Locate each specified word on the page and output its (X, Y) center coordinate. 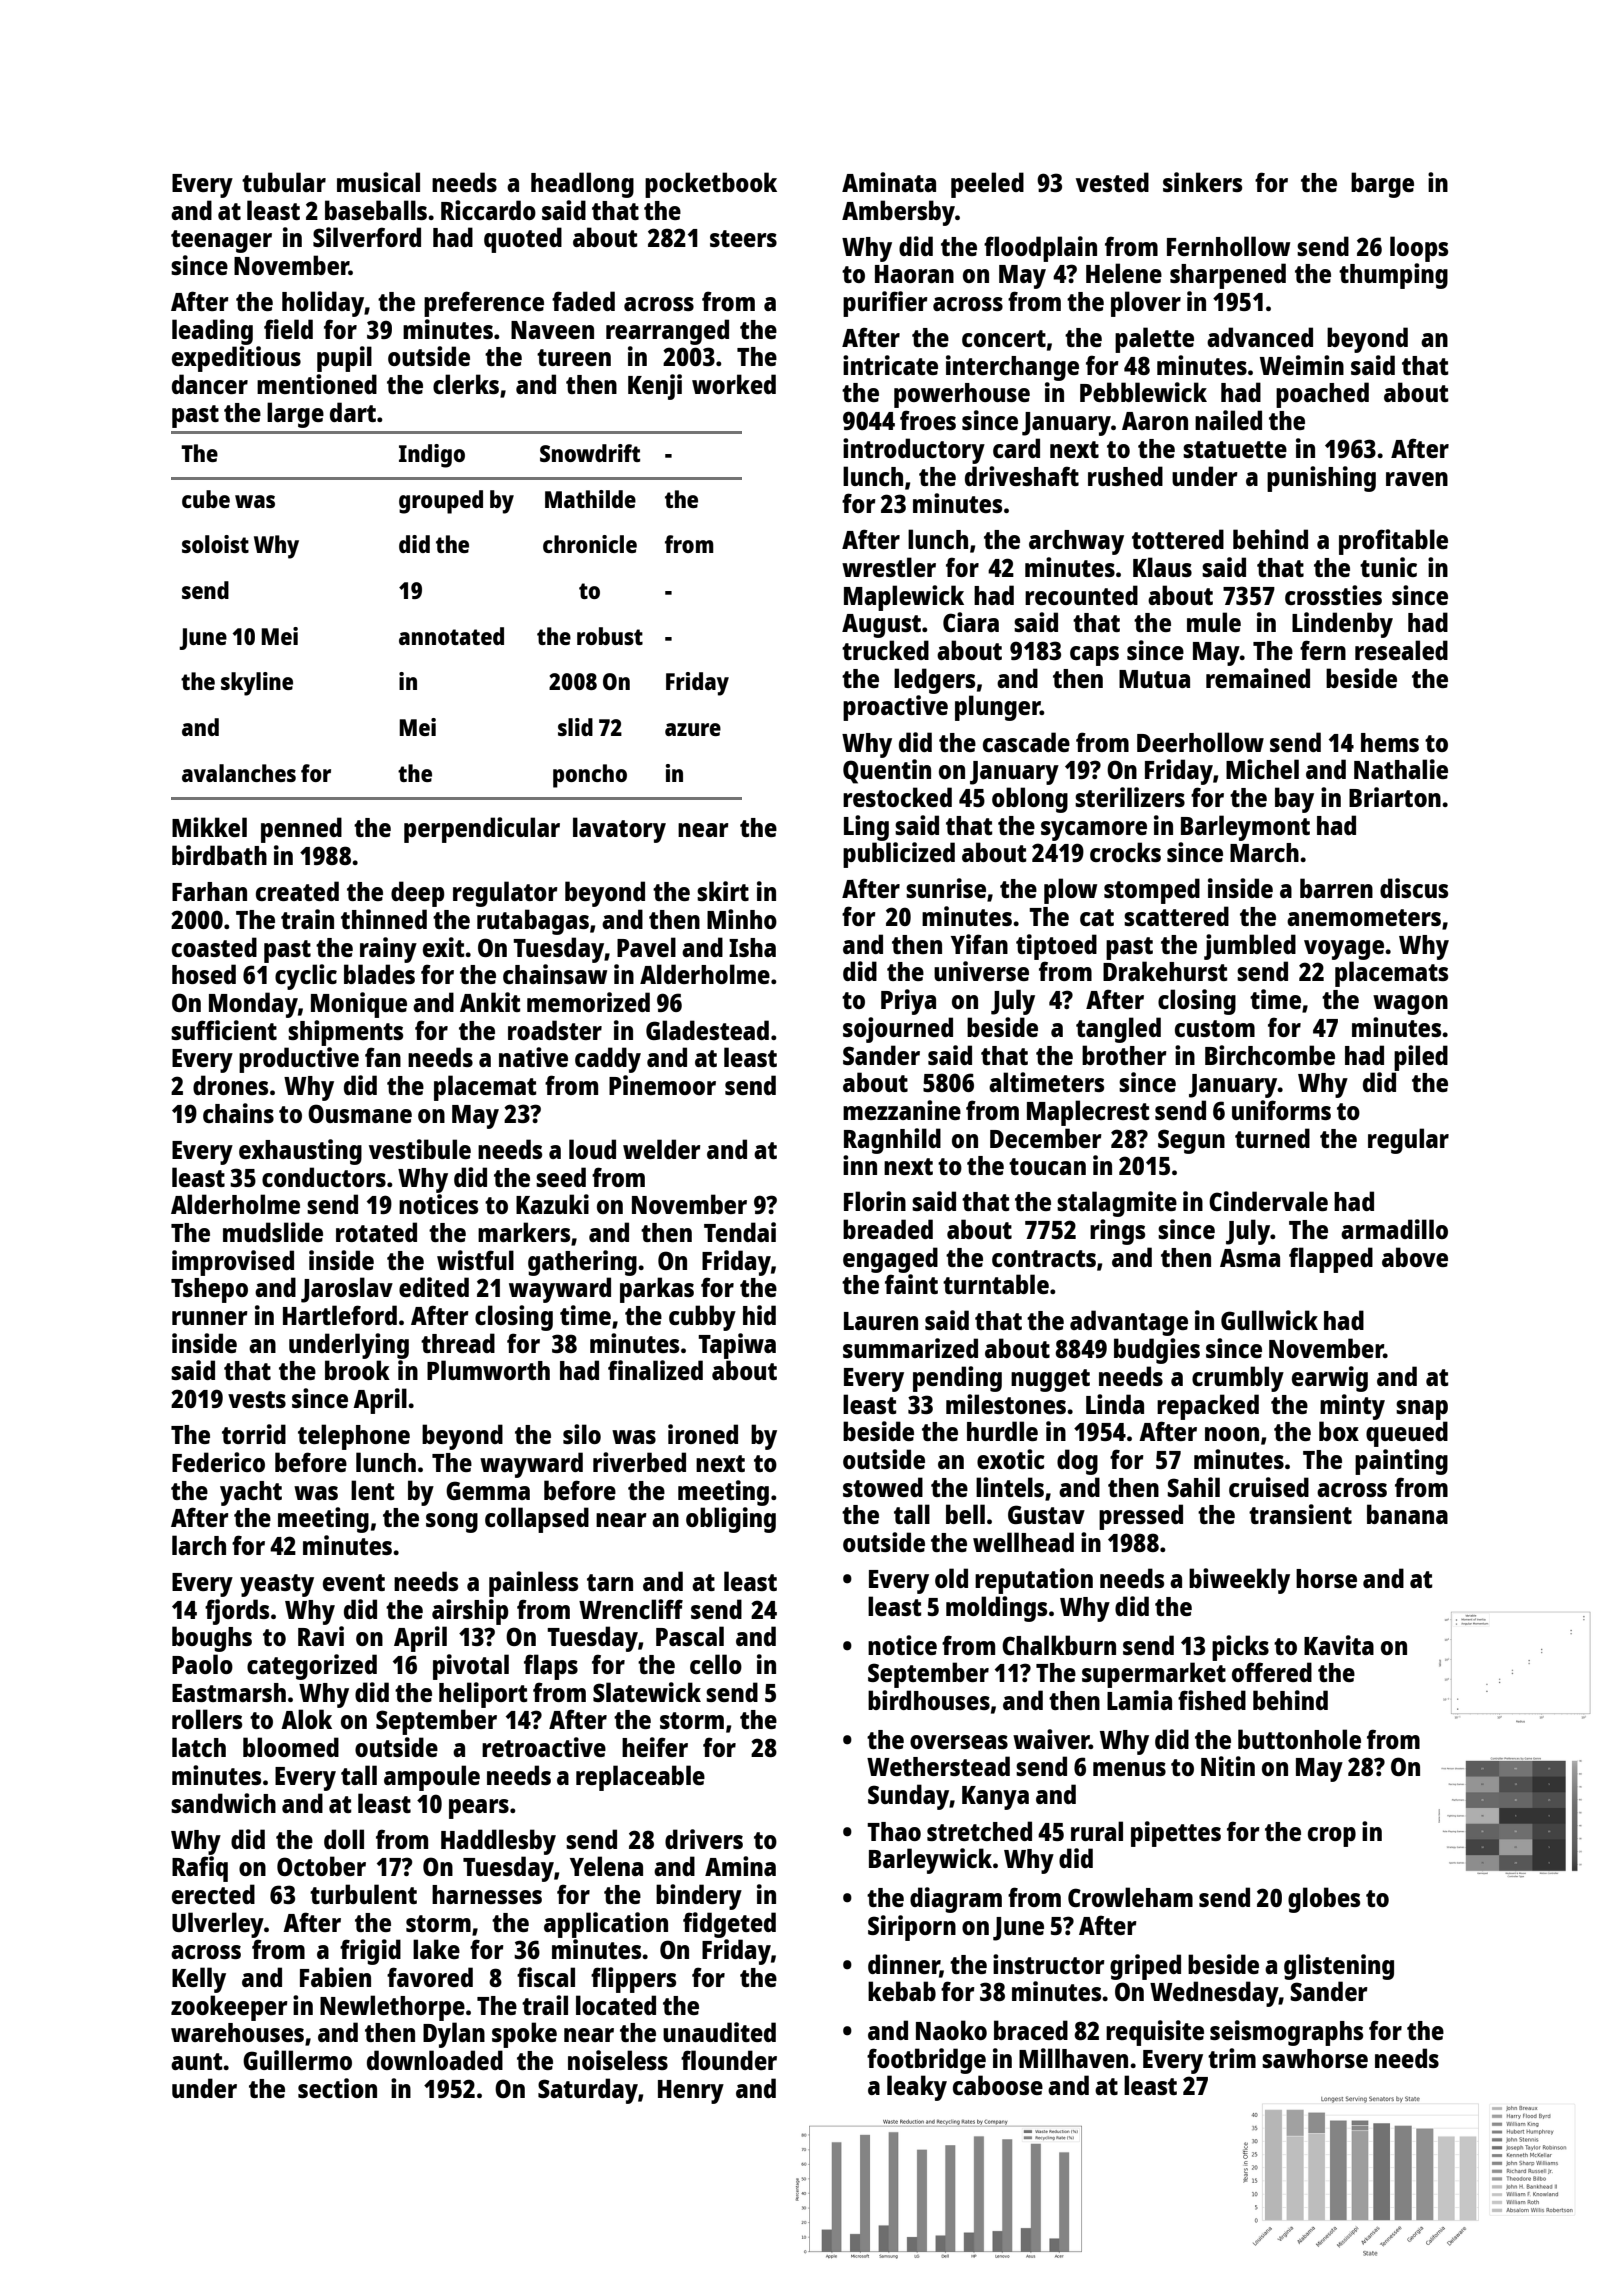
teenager (221, 241)
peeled (987, 185)
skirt (723, 891)
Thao (894, 1831)
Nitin (1228, 1766)
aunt (196, 2061)
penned (301, 830)
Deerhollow (1200, 742)
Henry (691, 2092)
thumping (1393, 276)
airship (470, 1612)
